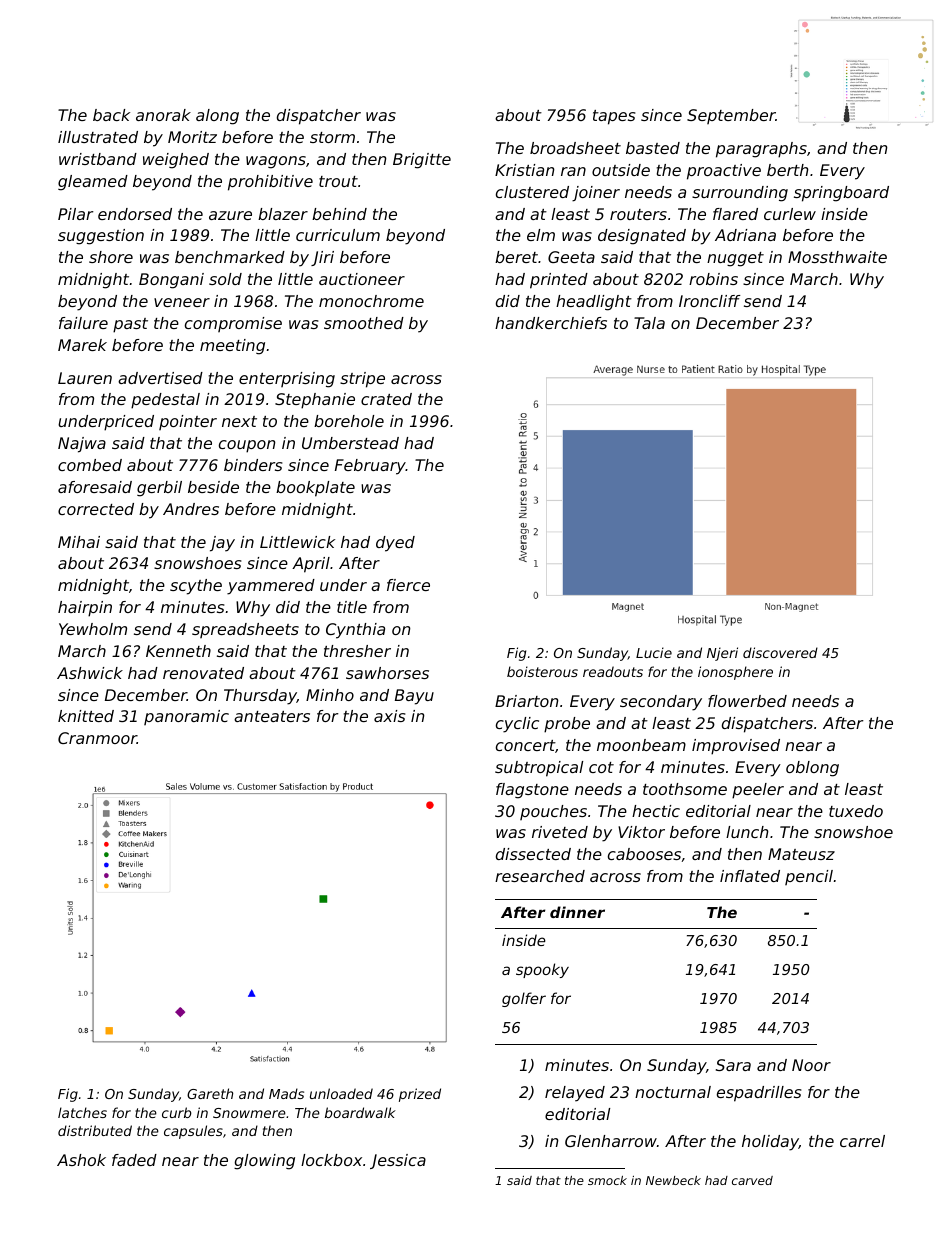 The image size is (952, 1233). What do you see at coordinates (364, 323) in the image?
I see `smoothed` at bounding box center [364, 323].
